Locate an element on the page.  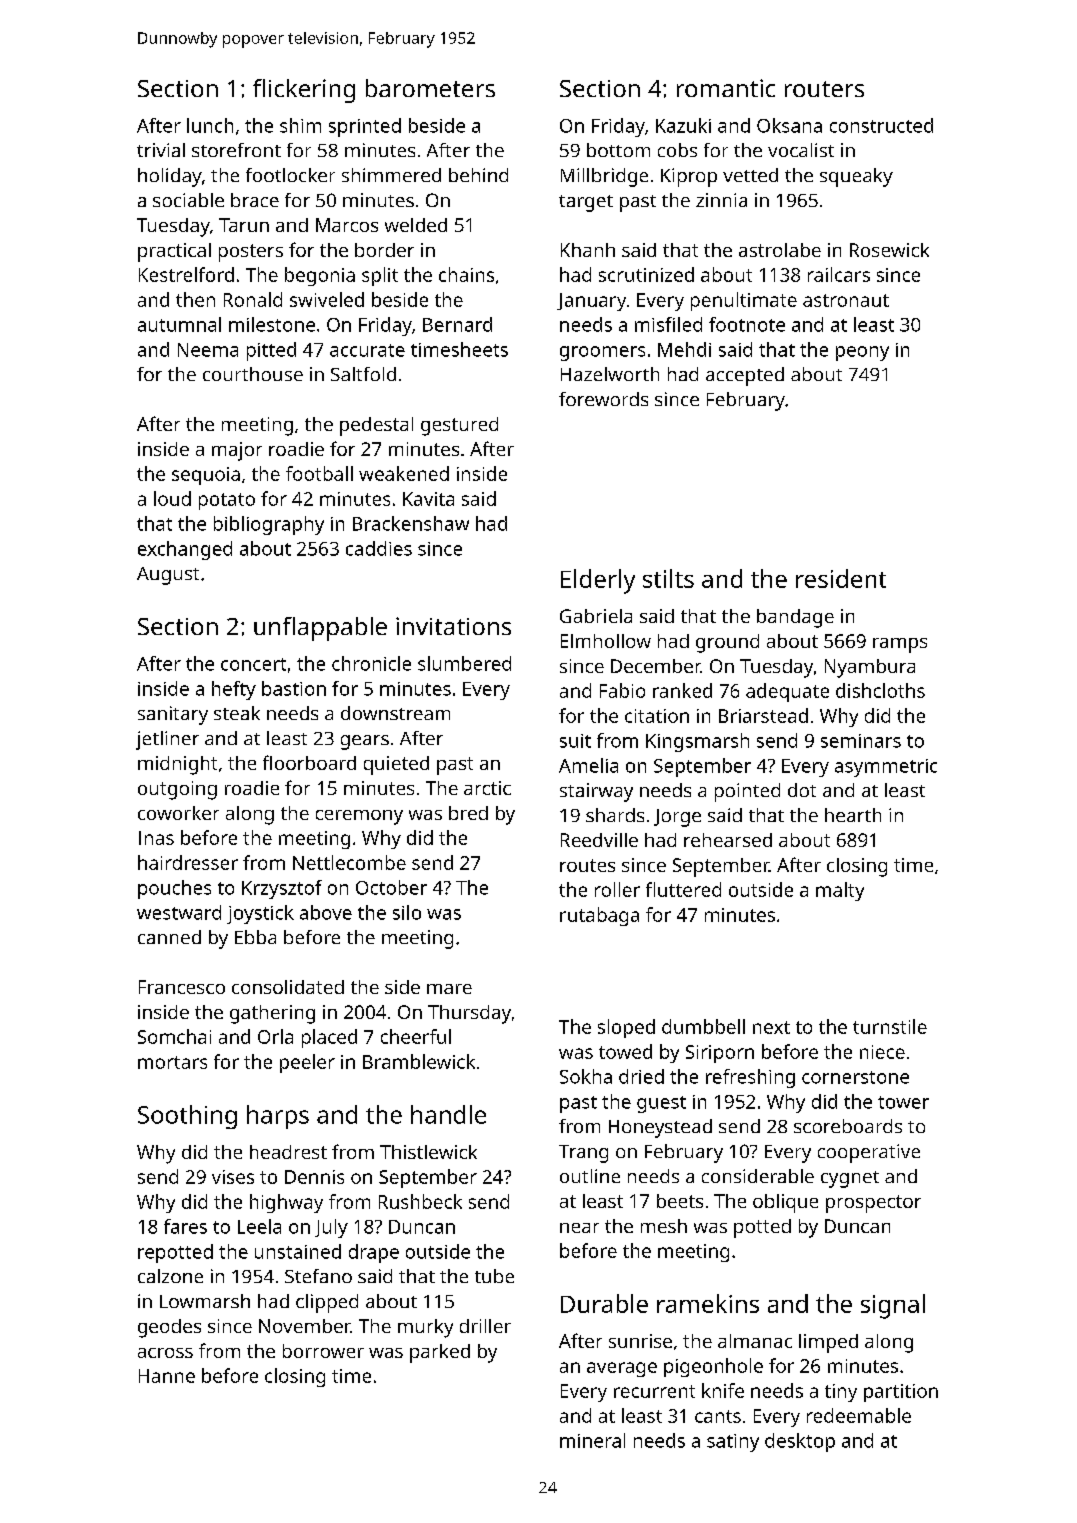
routers is located at coordinates (824, 89).
